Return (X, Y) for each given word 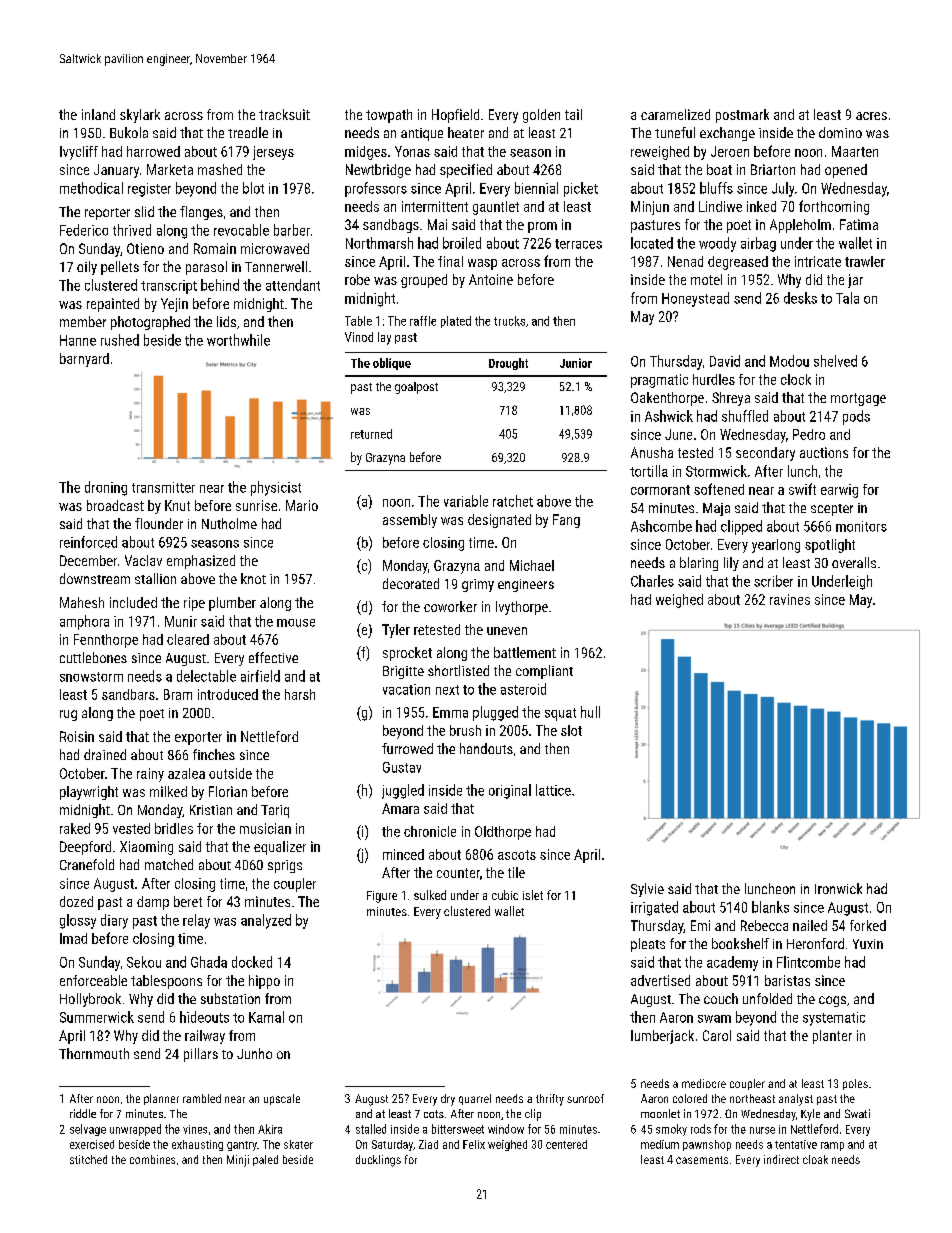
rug (68, 715)
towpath (389, 116)
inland (98, 114)
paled (265, 1160)
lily (731, 564)
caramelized (675, 114)
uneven (507, 631)
